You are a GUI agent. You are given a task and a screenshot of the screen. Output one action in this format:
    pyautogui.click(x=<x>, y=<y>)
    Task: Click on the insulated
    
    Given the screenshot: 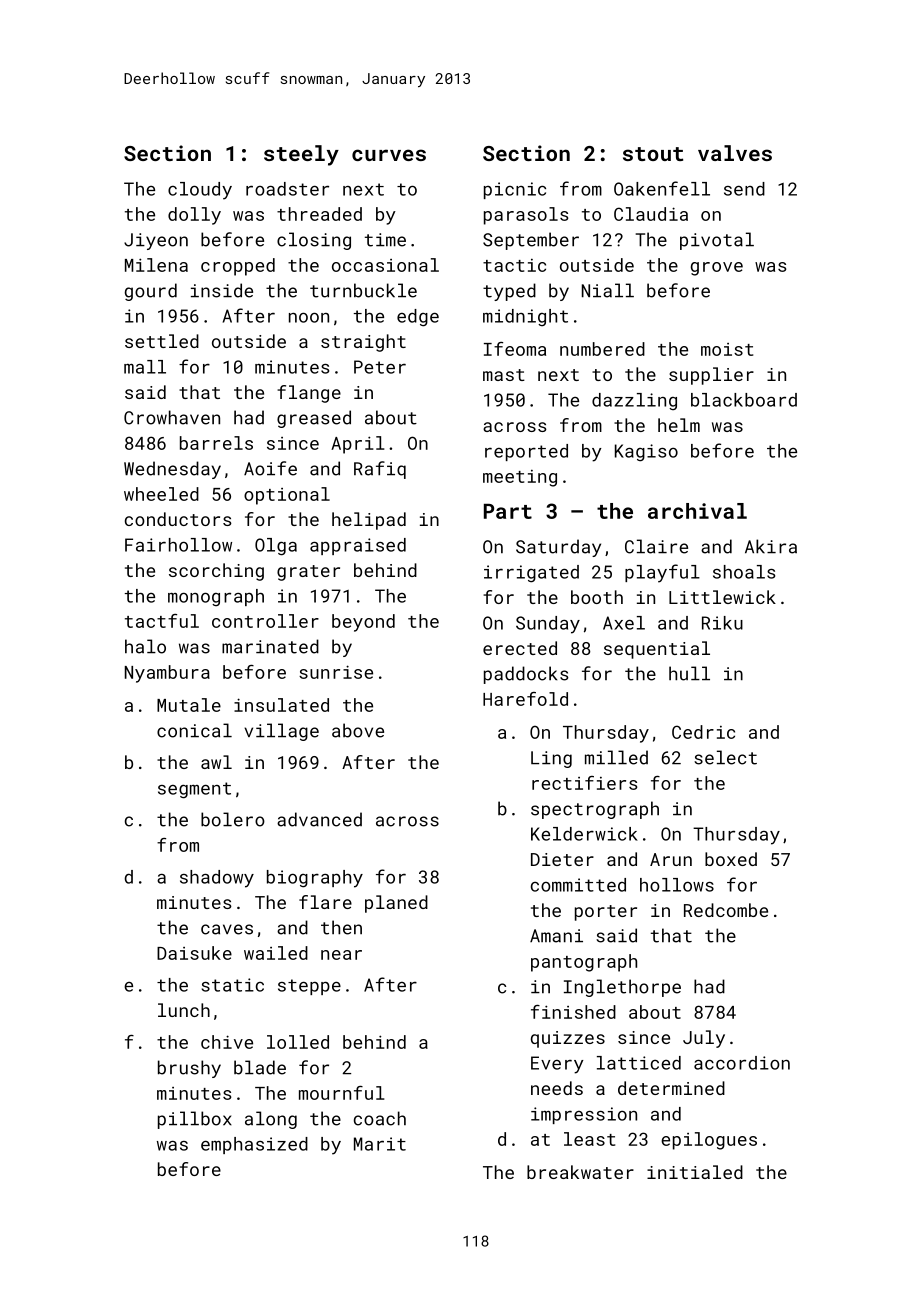 What is the action you would take?
    pyautogui.click(x=281, y=705)
